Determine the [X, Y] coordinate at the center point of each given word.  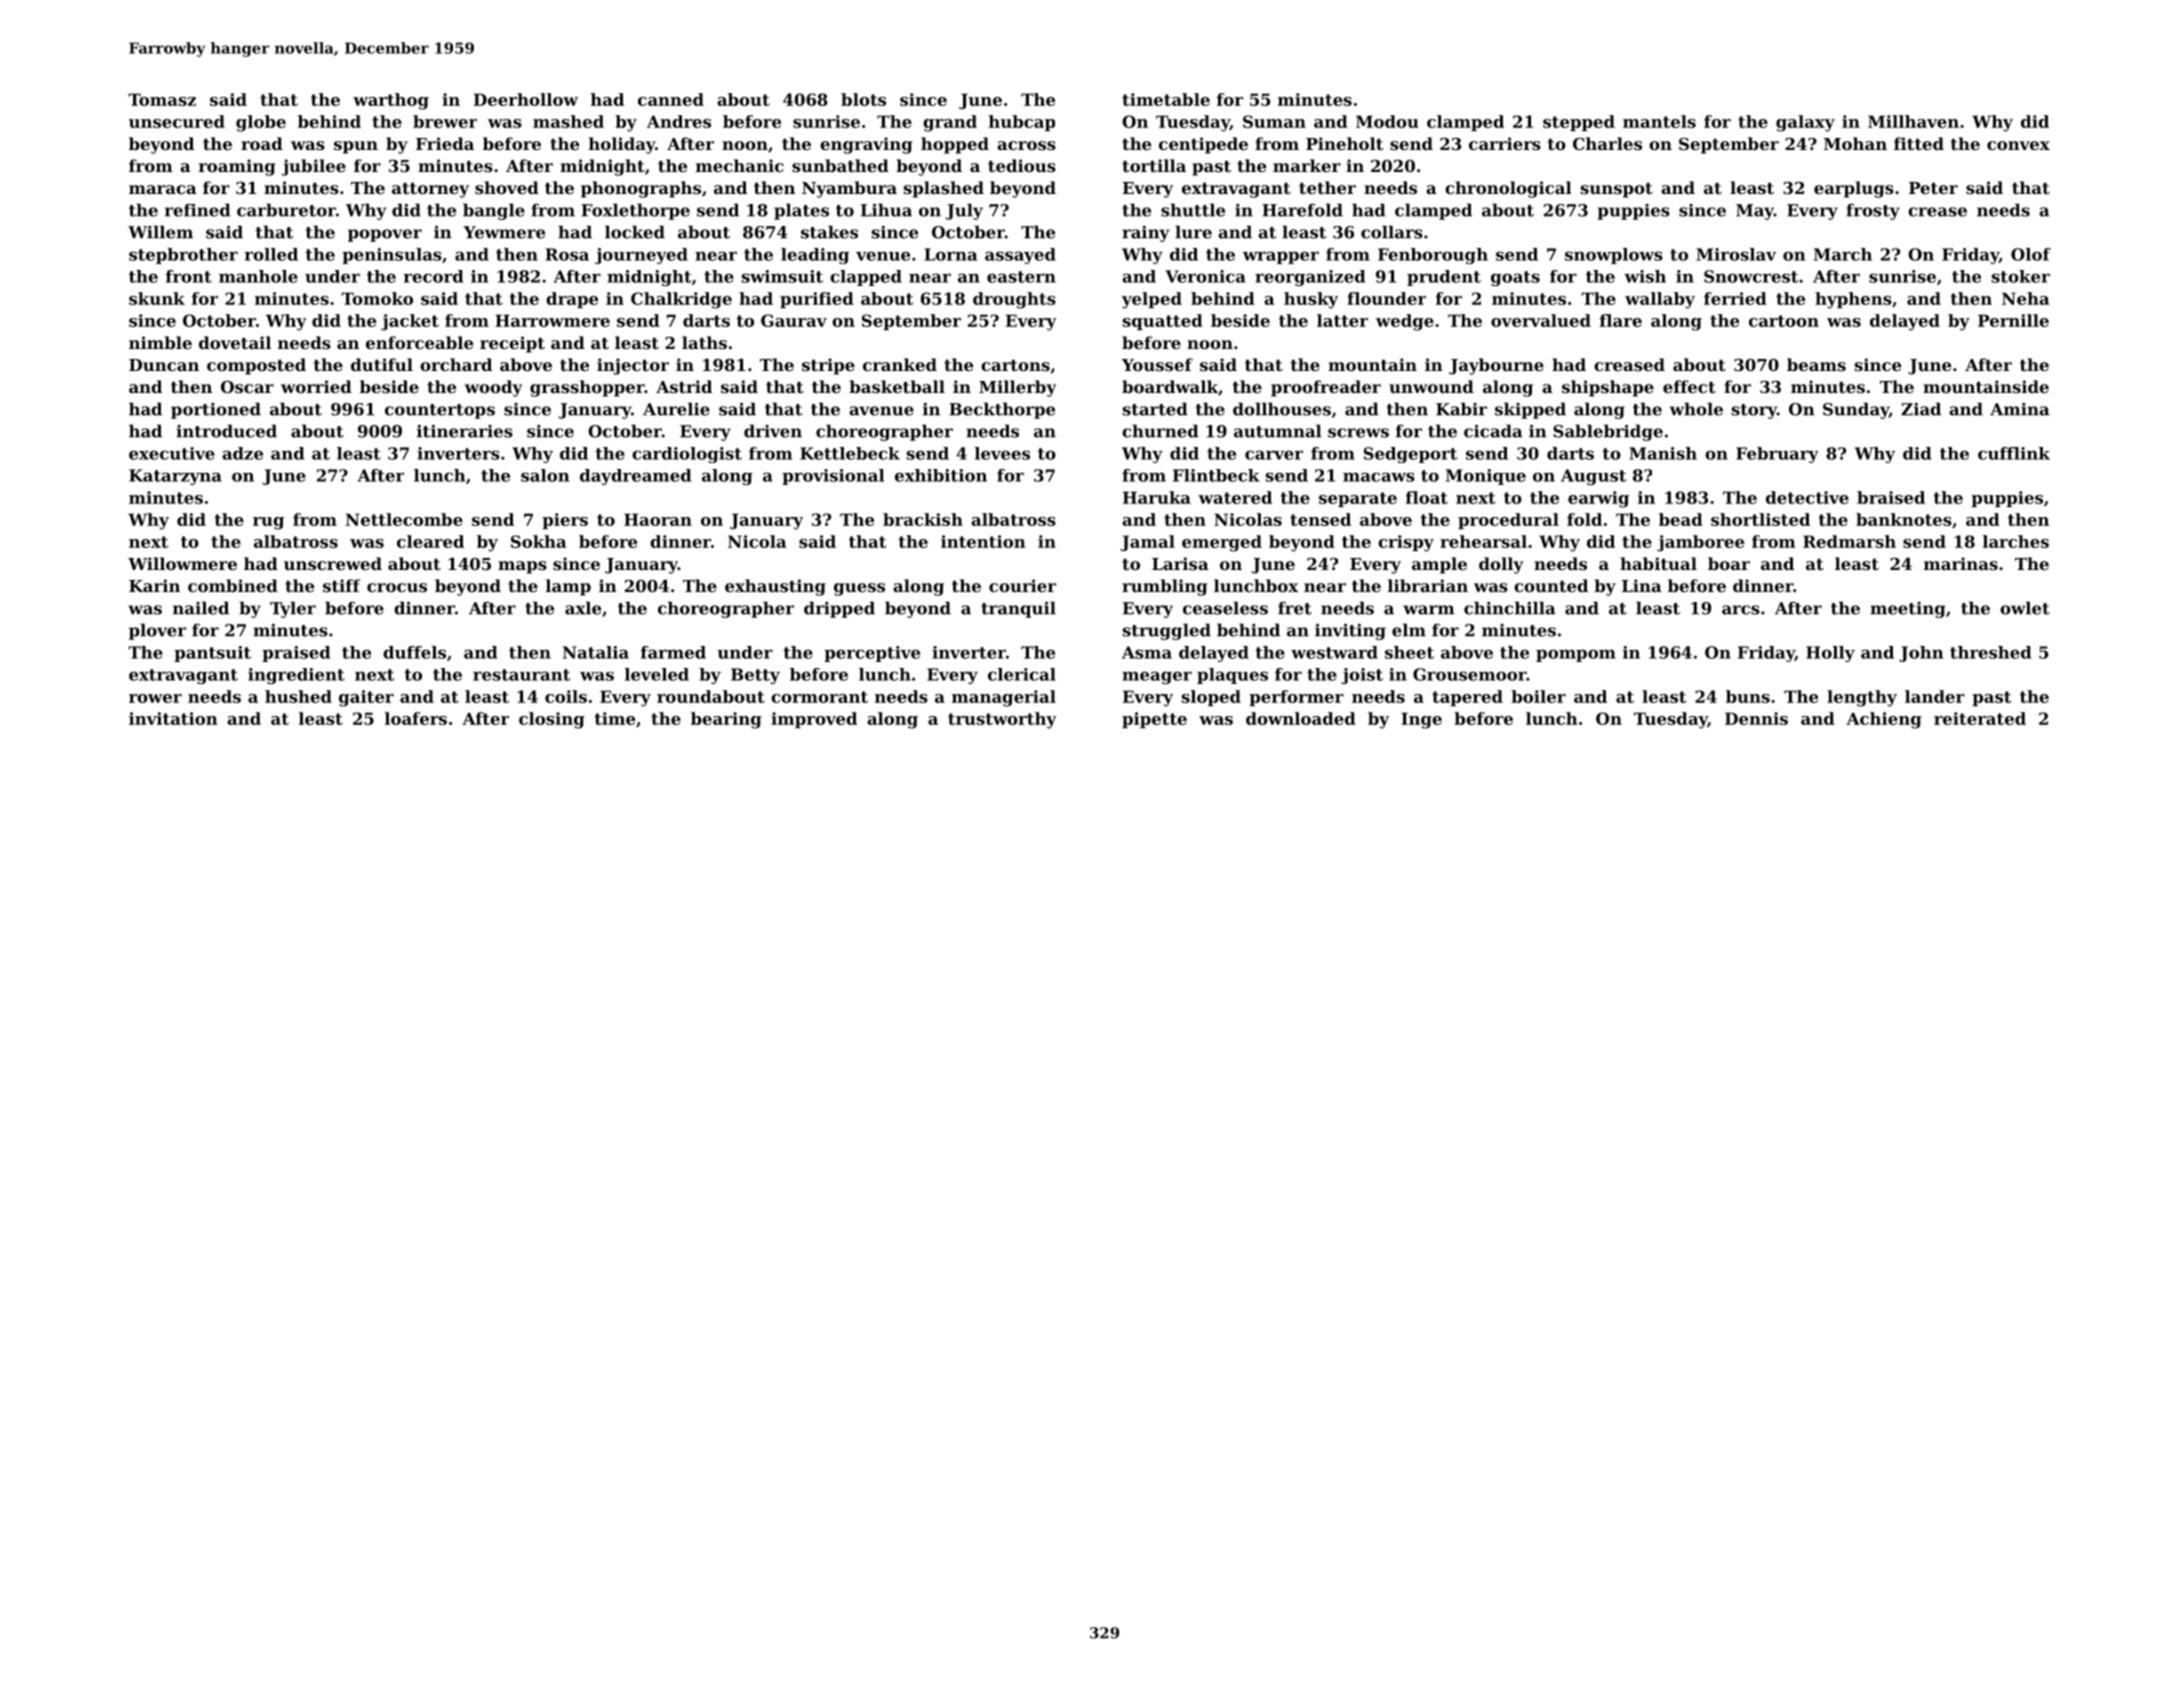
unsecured [177, 121]
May [1755, 212]
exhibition [941, 475]
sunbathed [840, 165]
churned [1160, 431]
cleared [430, 541]
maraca [163, 189]
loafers [416, 718]
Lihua [886, 210]
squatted [1163, 322]
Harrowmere [552, 320]
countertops [440, 411]
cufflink [2014, 453]
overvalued [1541, 320]
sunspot [1617, 190]
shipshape [1608, 388]
